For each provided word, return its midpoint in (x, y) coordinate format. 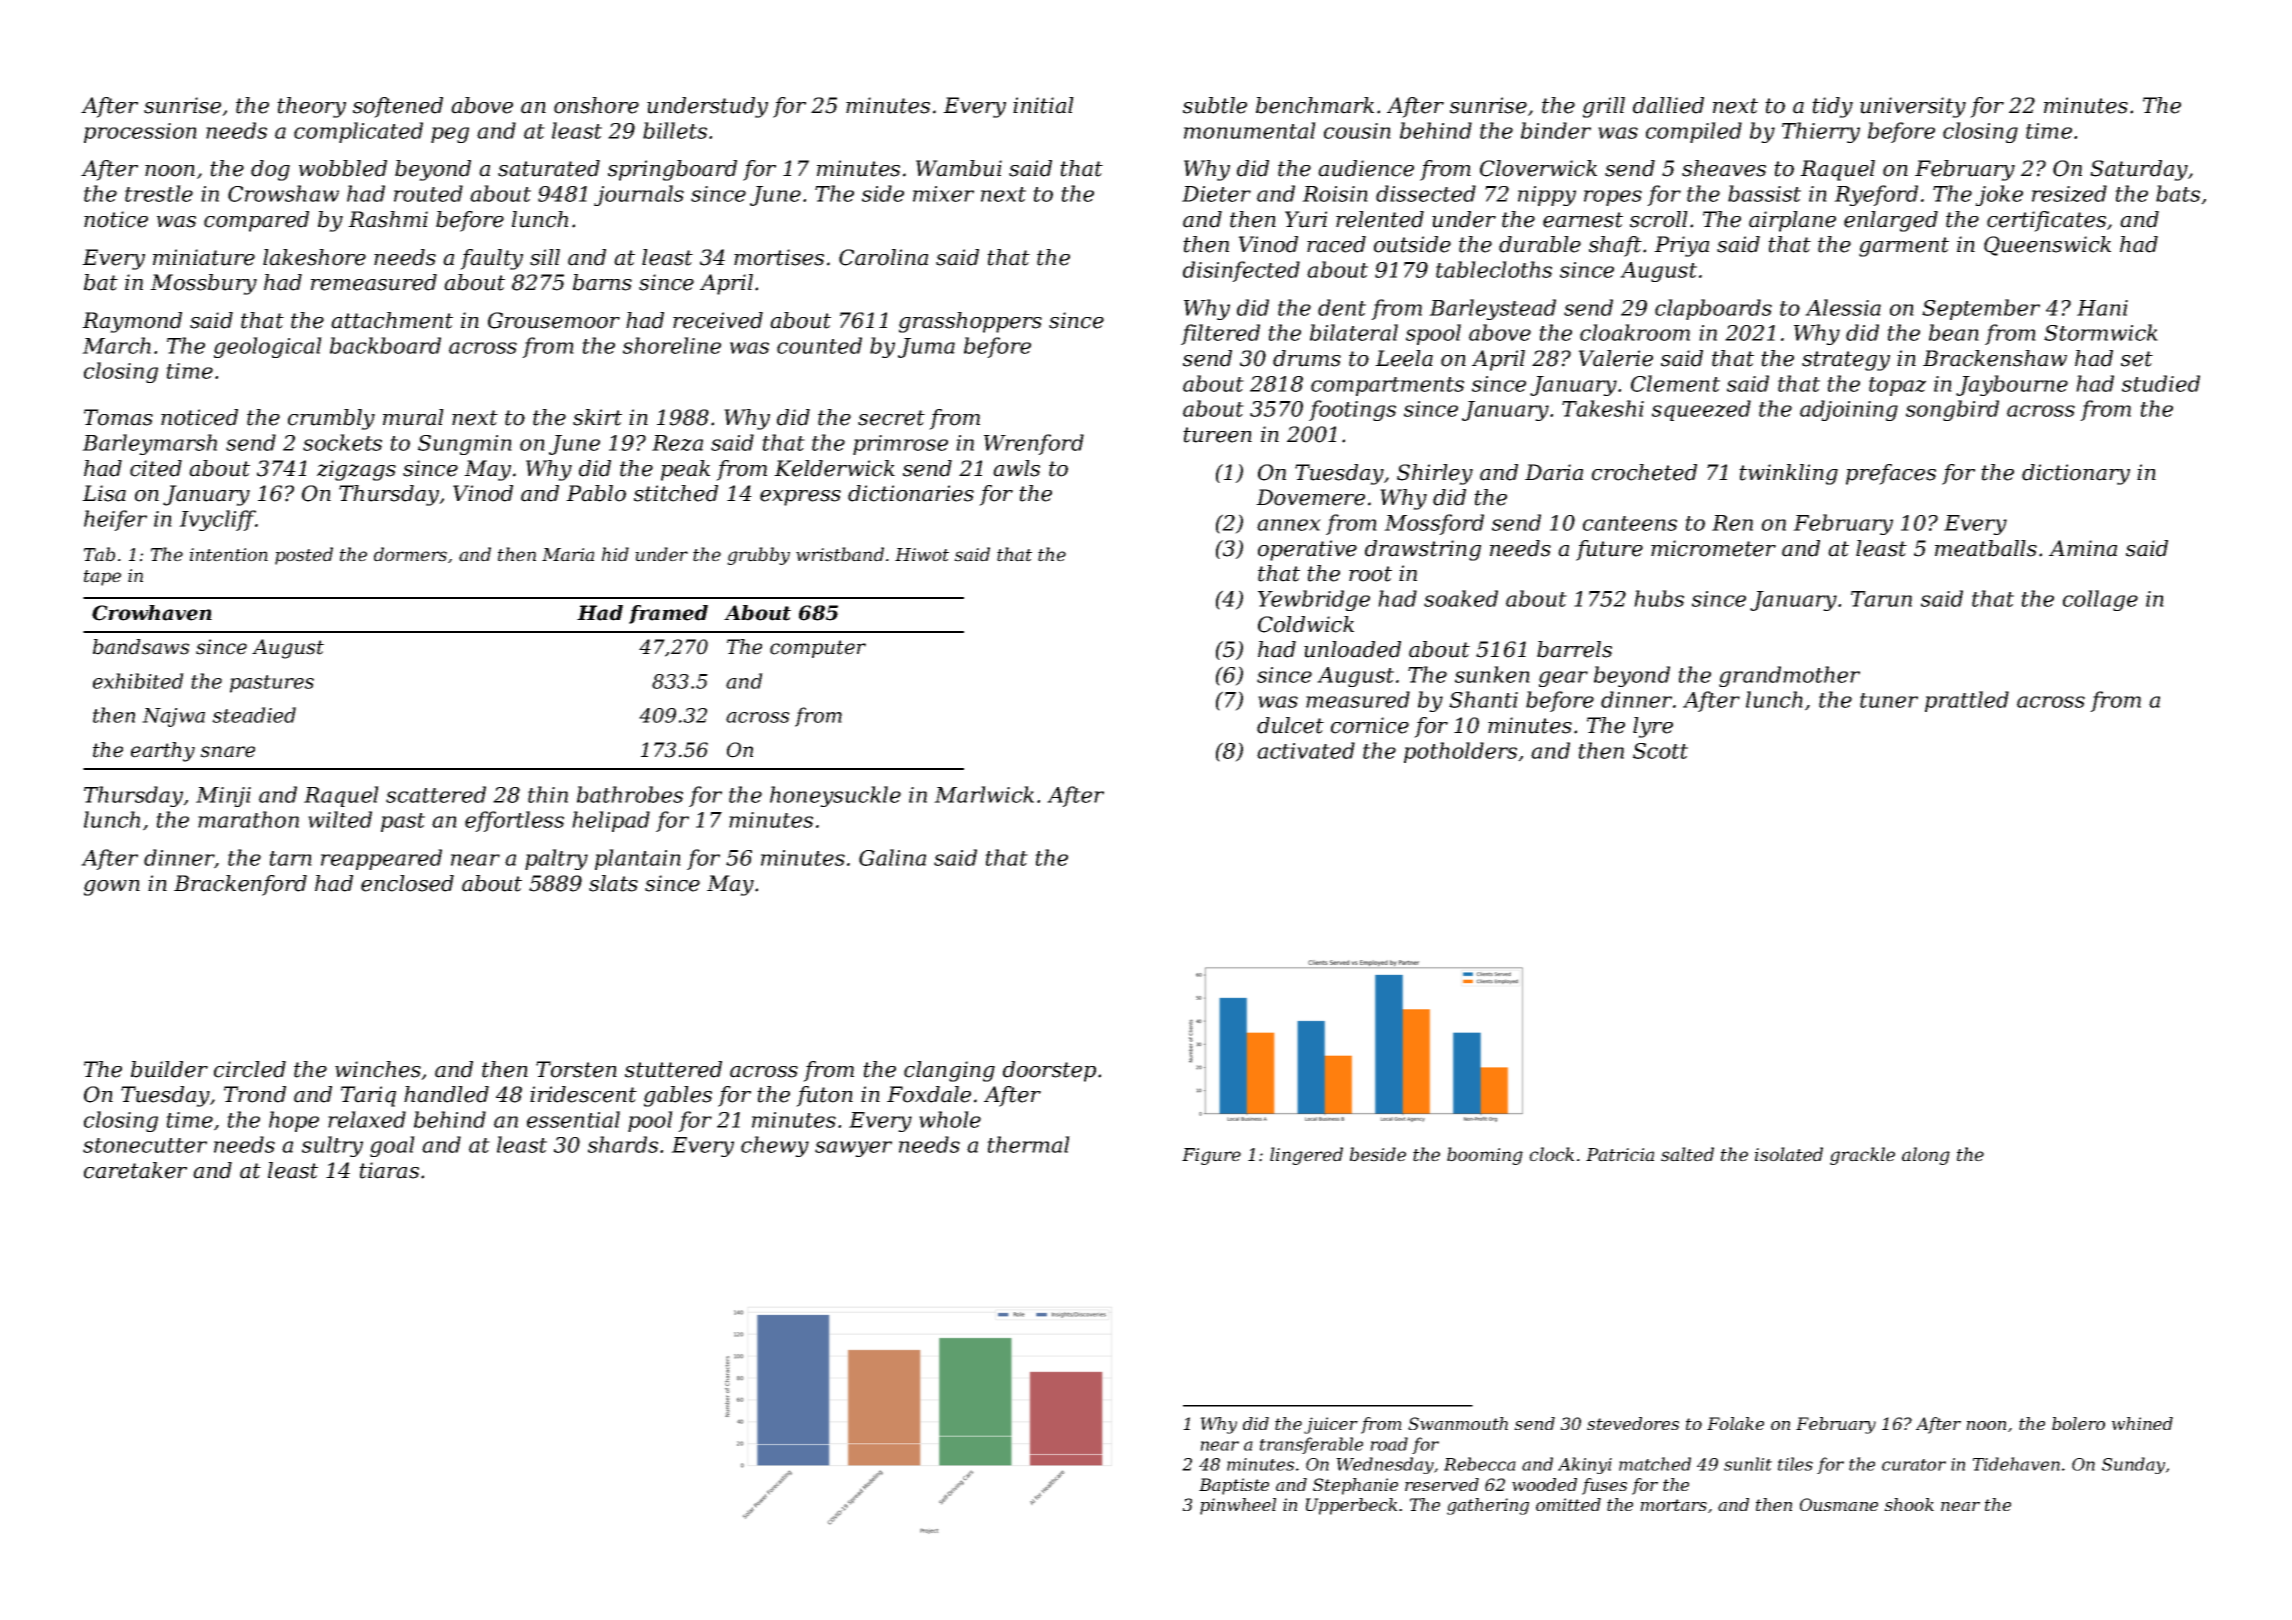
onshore (596, 105)
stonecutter (145, 1145)
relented (1380, 219)
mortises (779, 257)
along (1926, 1156)
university (1913, 107)
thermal (1028, 1144)
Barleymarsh (149, 444)
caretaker (135, 1170)
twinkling (1788, 474)
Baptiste (1234, 1486)
